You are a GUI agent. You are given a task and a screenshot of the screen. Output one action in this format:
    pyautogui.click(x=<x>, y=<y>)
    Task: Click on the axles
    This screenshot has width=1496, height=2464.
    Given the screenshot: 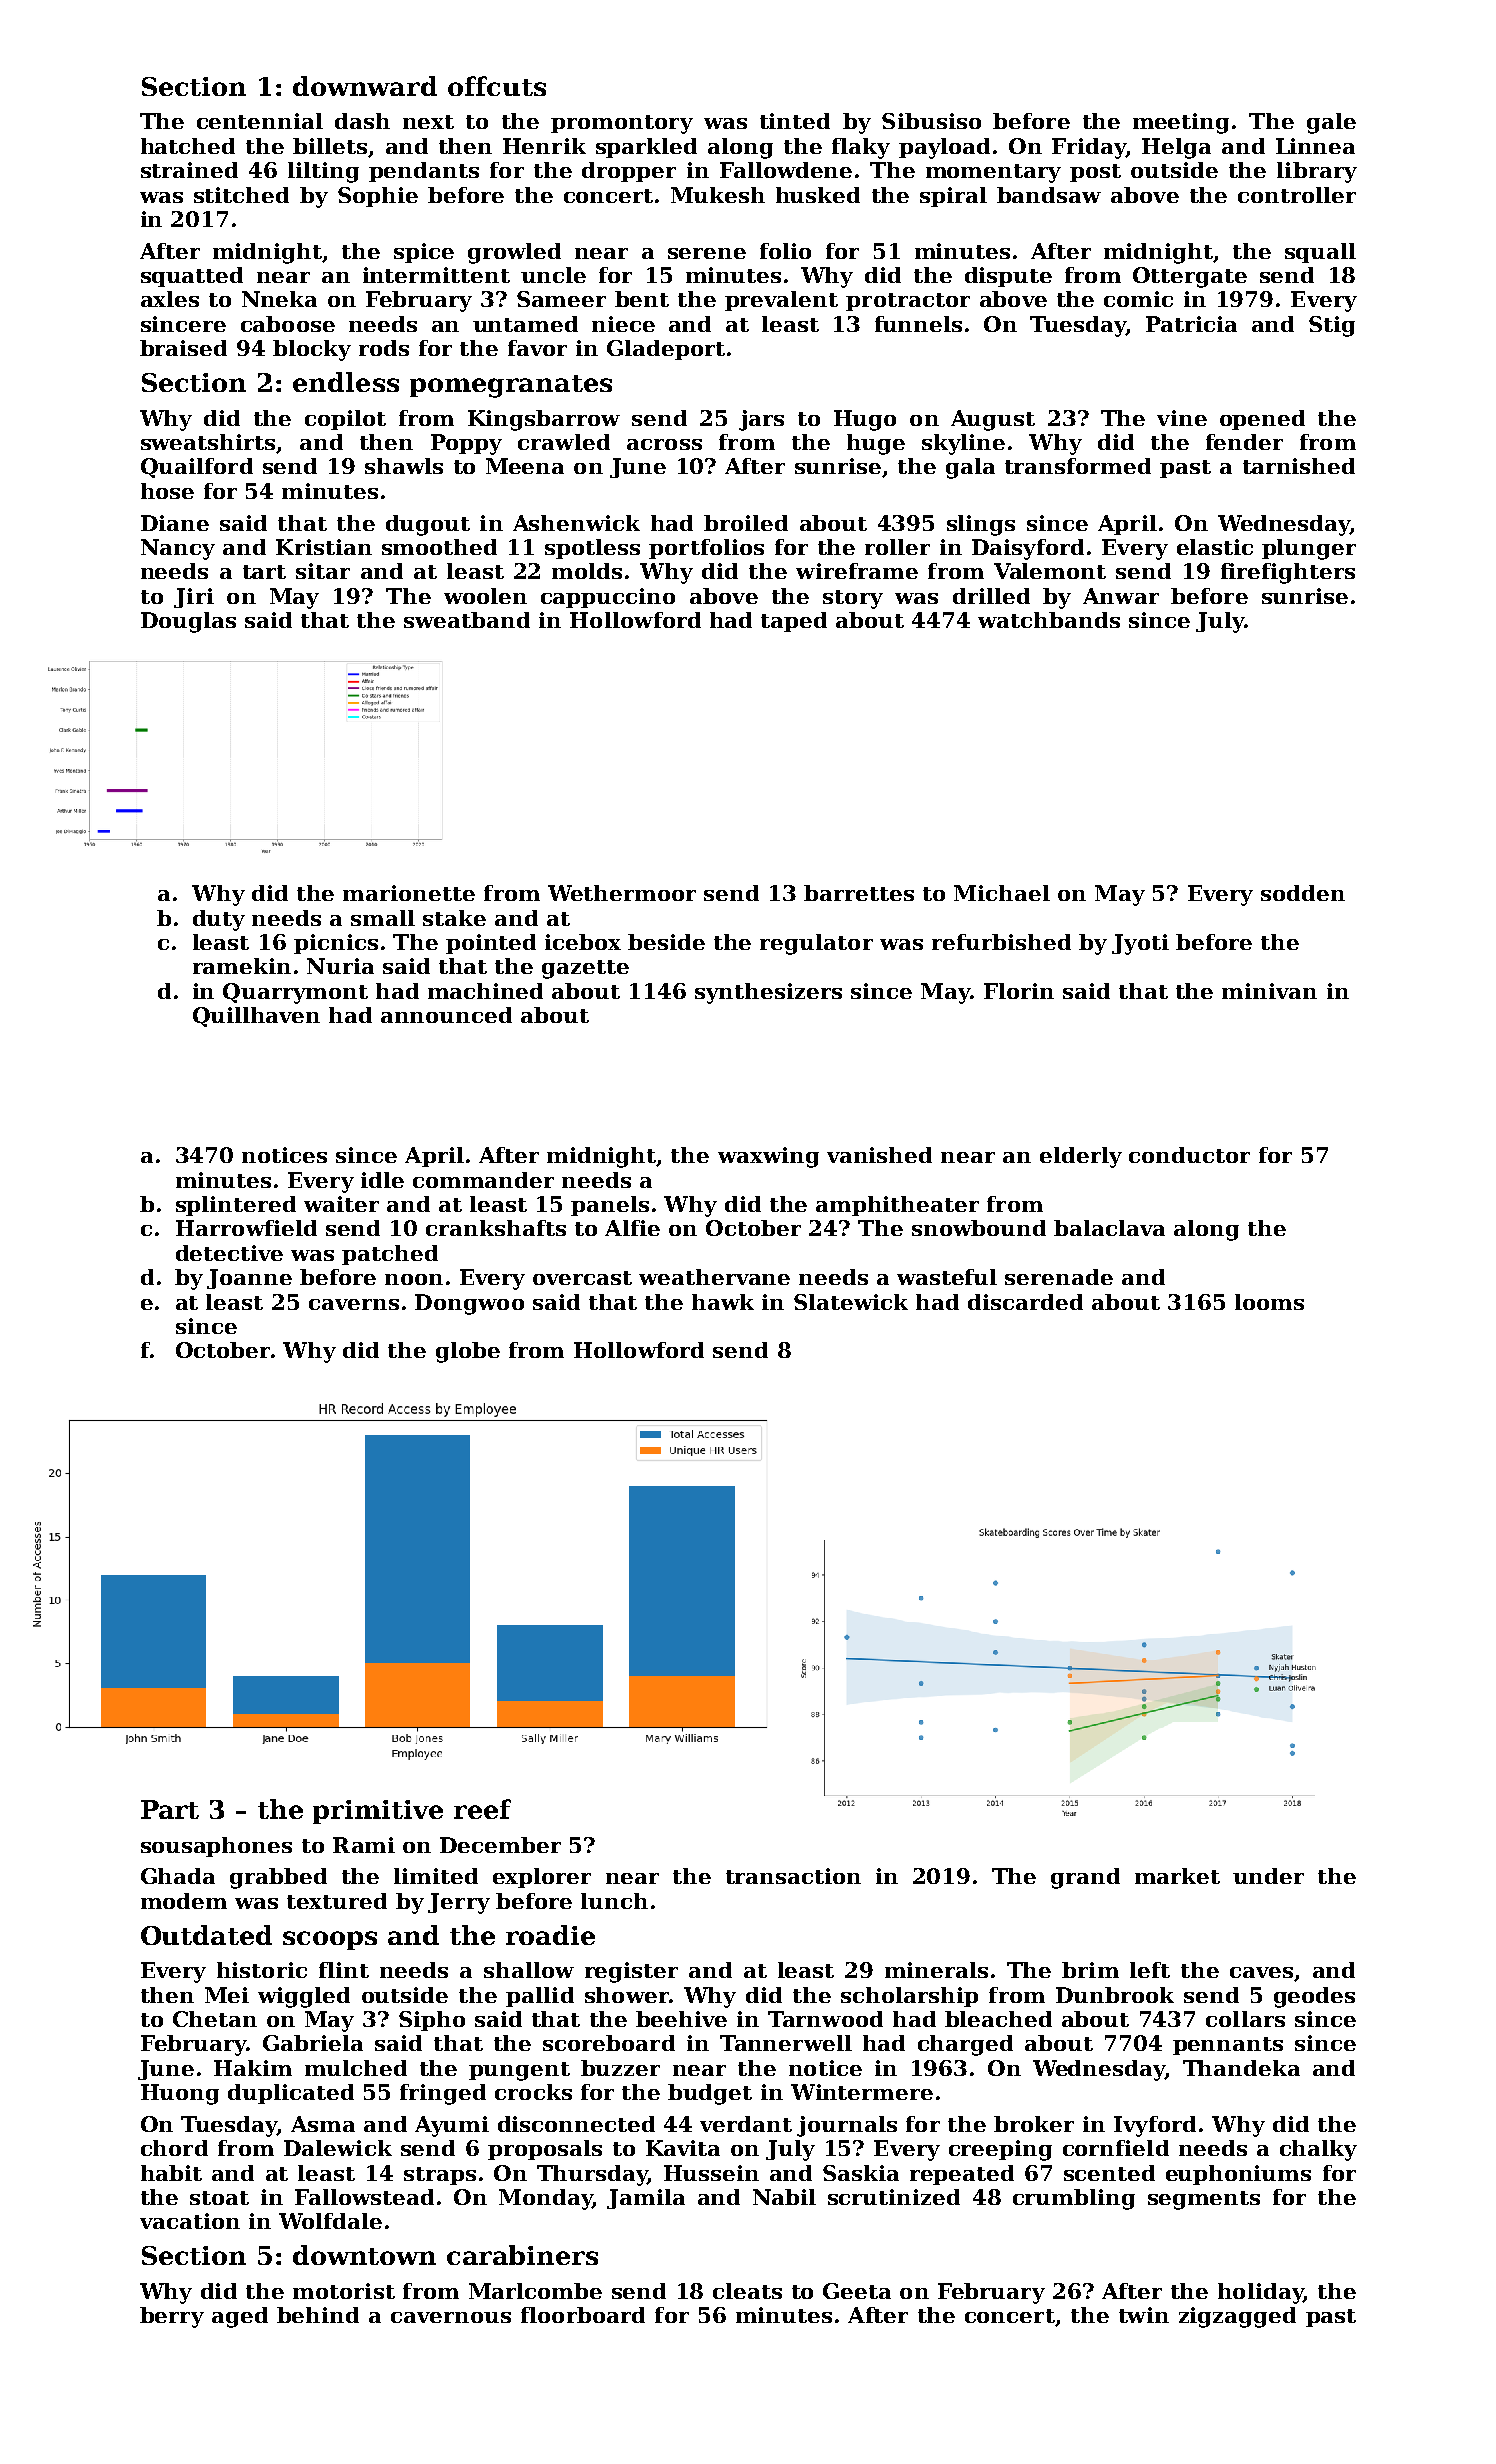 What is the action you would take?
    pyautogui.click(x=170, y=299)
